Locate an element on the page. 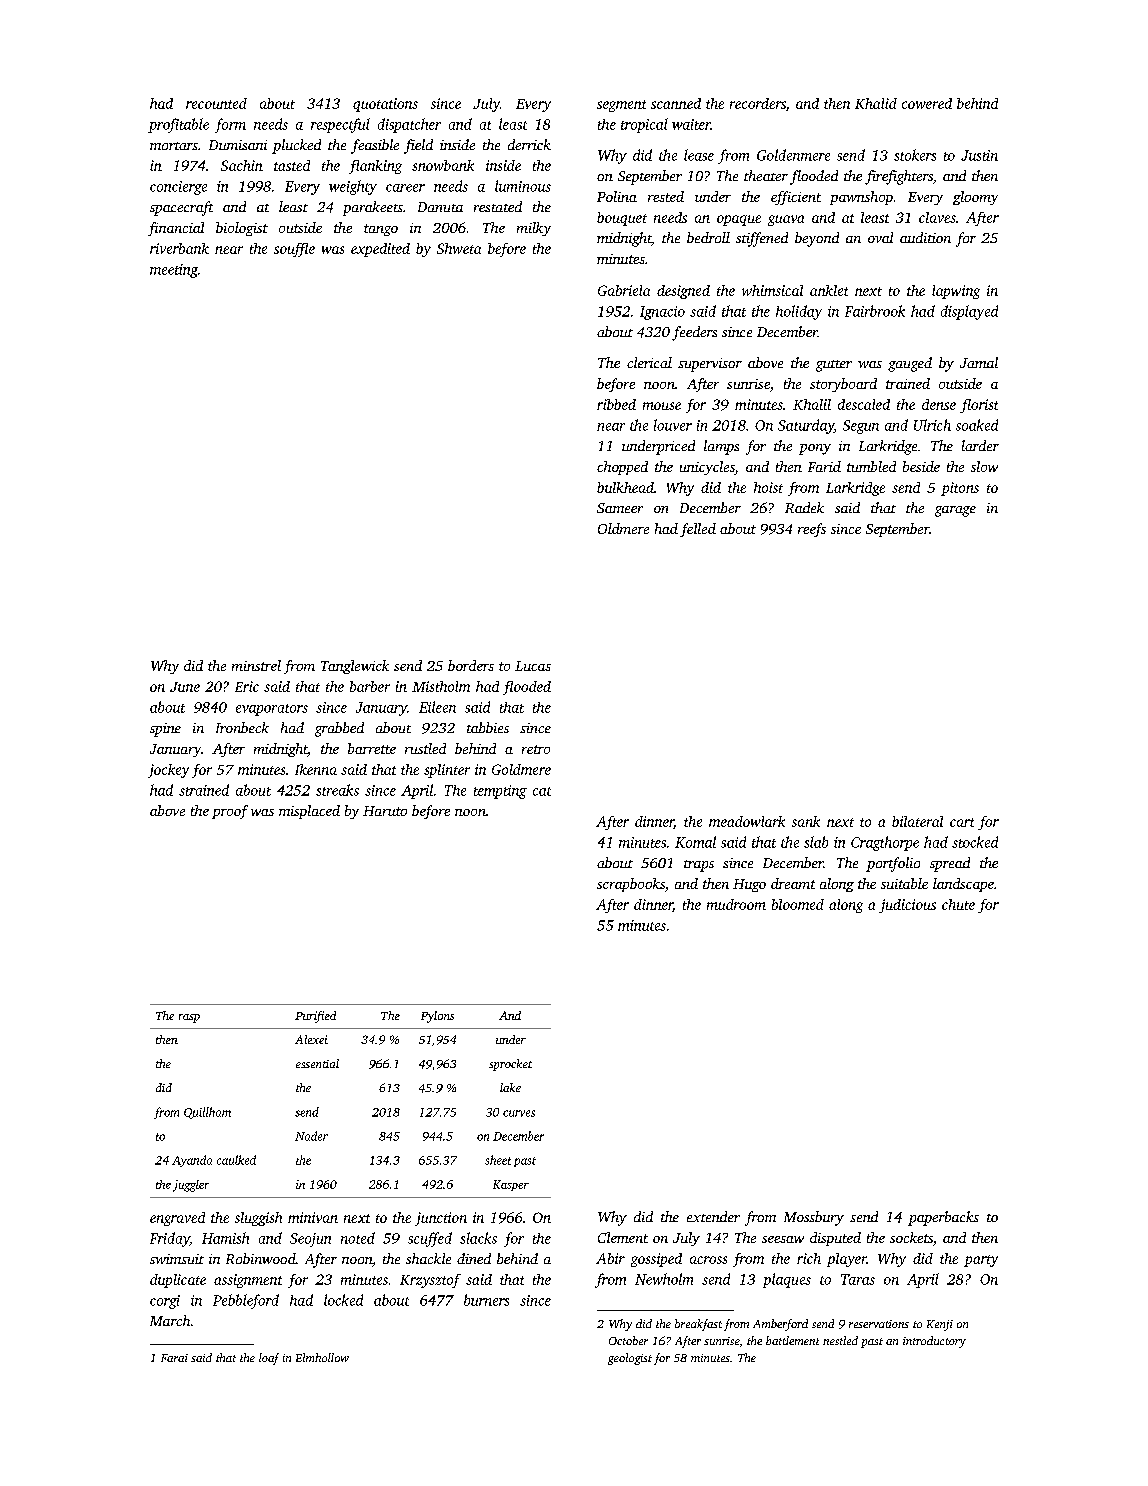 The image size is (1148, 1486). felled is located at coordinates (698, 530).
